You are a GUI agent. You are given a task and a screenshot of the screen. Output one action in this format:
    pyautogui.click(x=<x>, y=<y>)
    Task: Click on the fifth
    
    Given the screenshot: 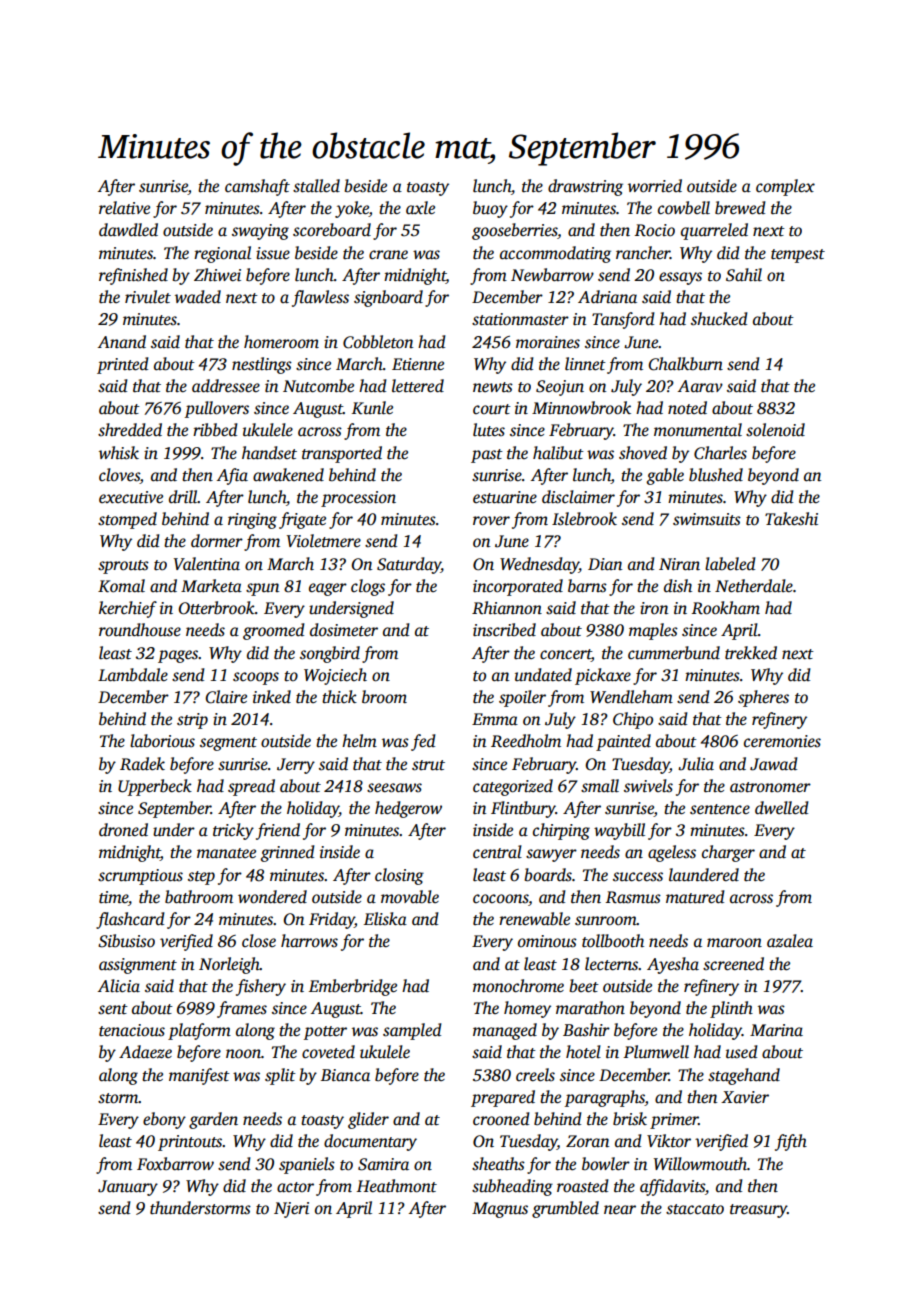 What is the action you would take?
    pyautogui.click(x=791, y=1142)
